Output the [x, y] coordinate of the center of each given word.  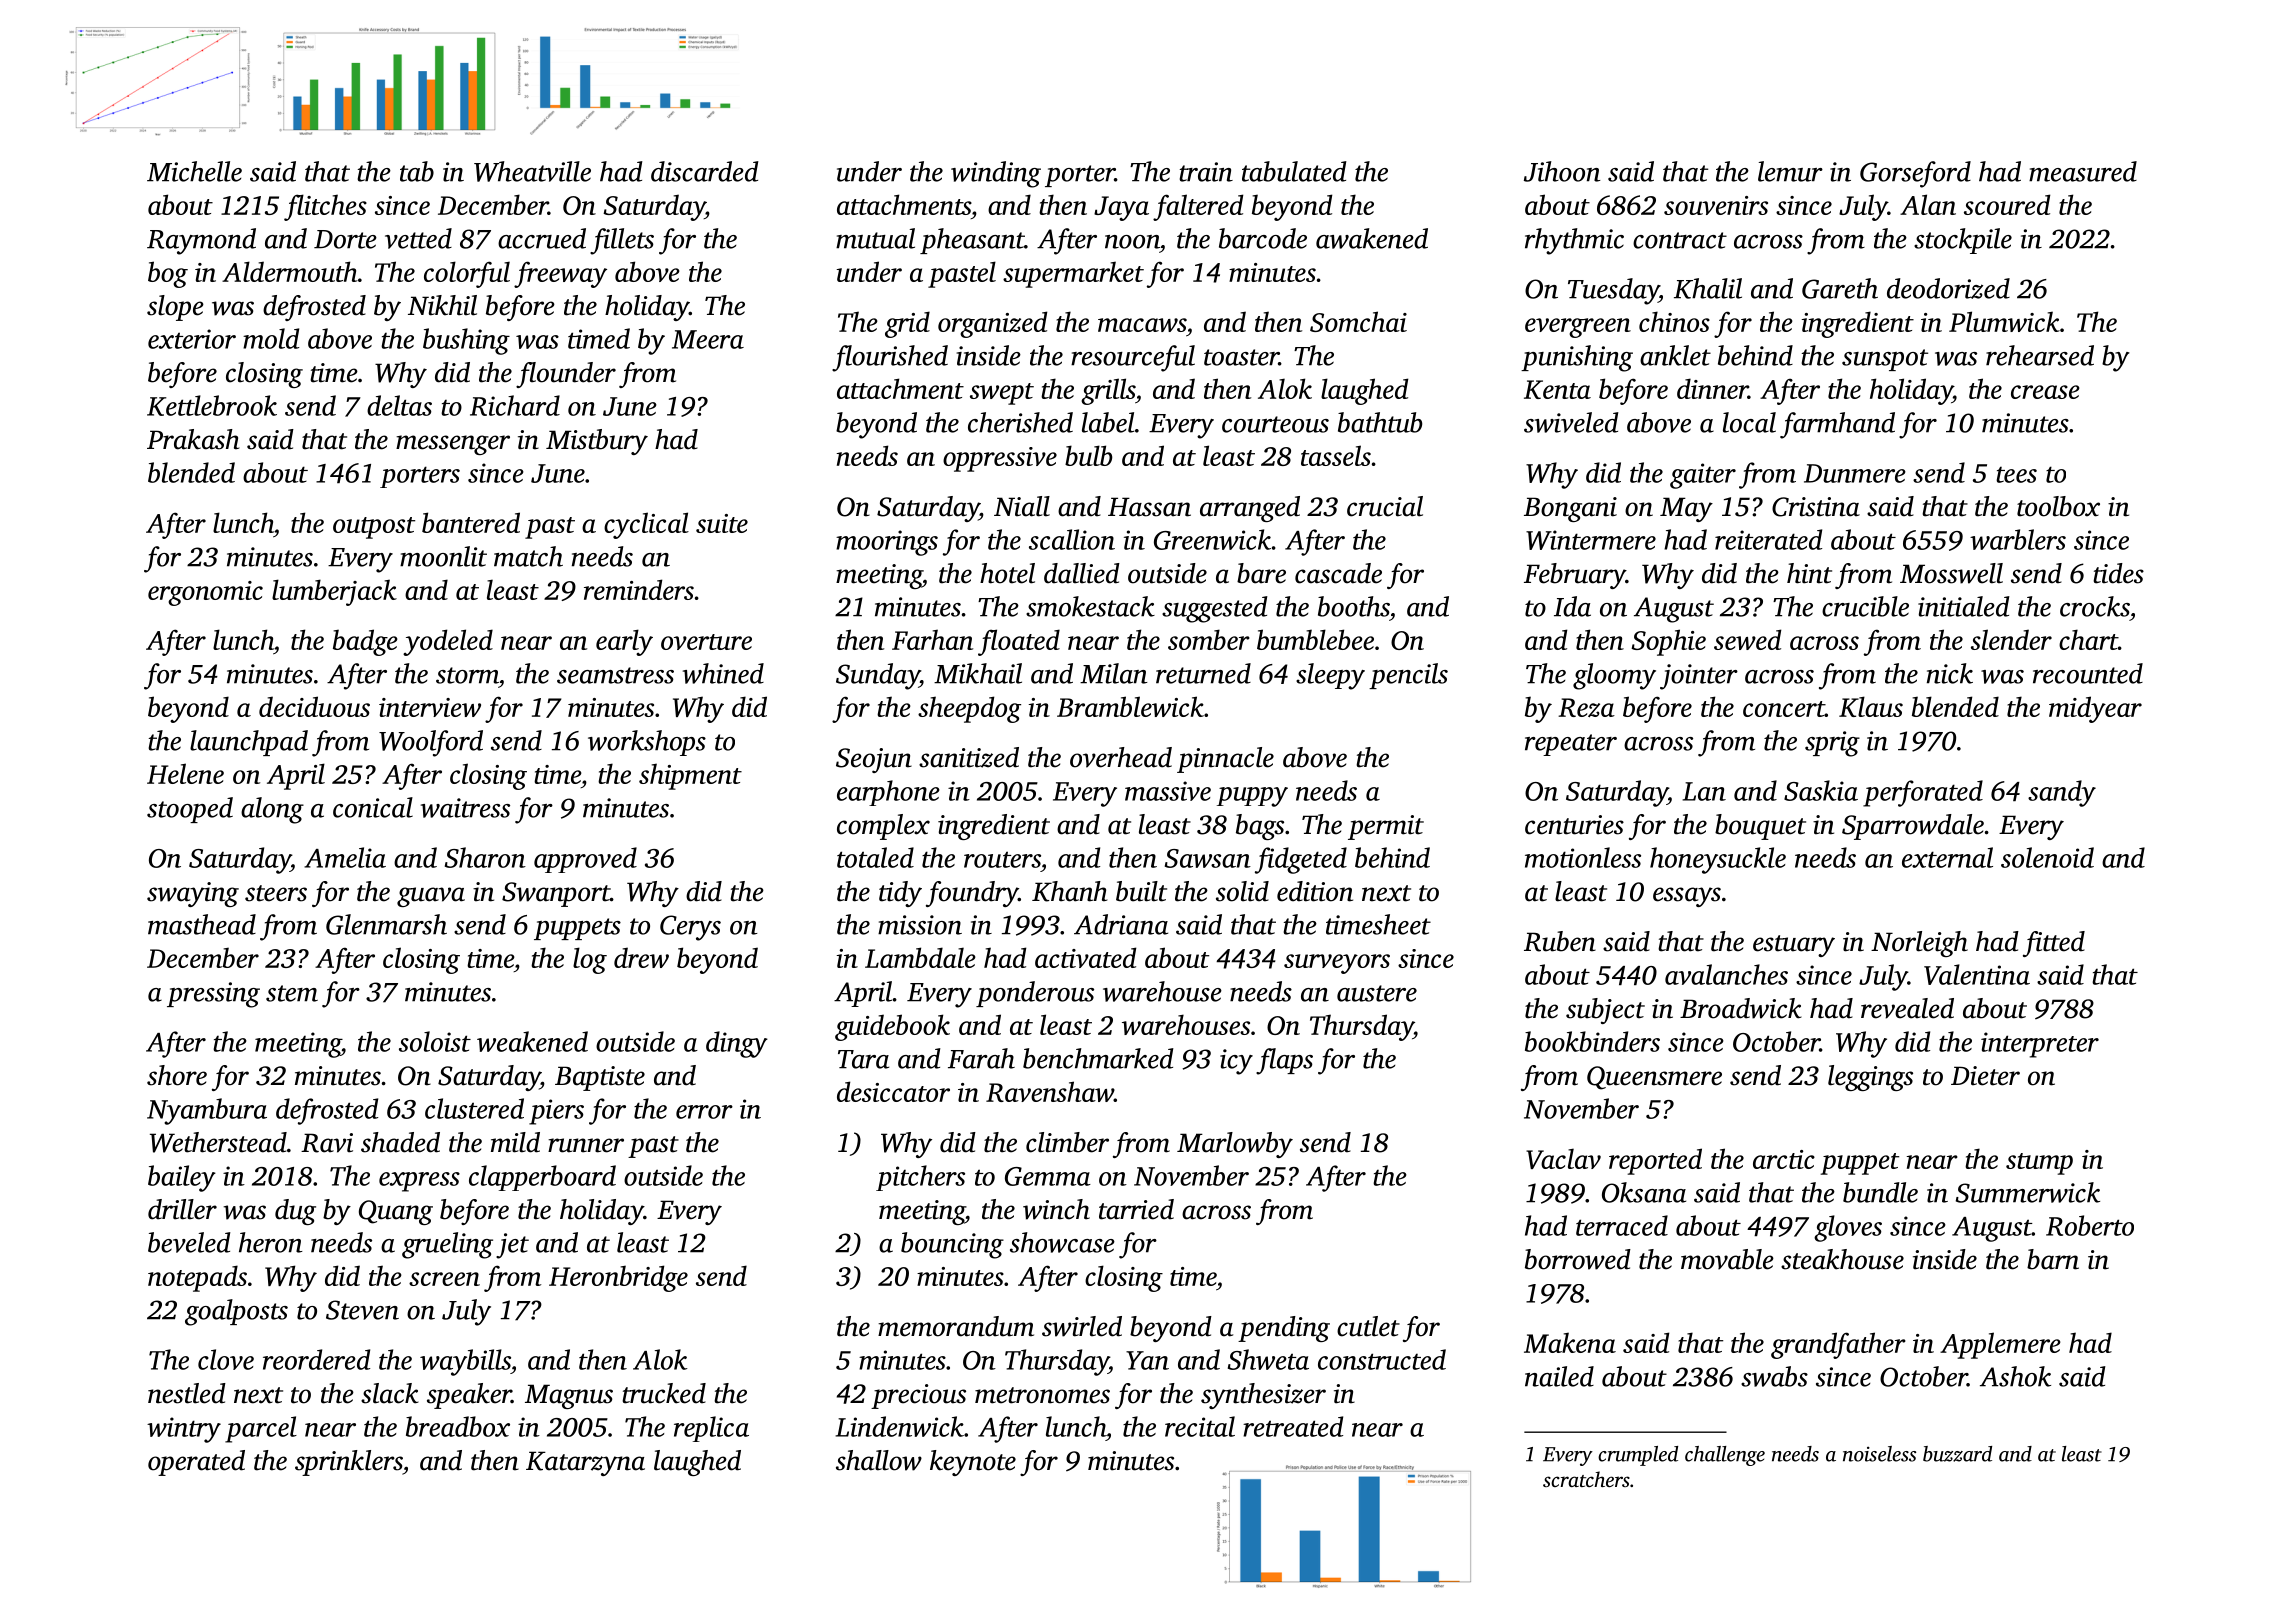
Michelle [194, 171]
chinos [1674, 321]
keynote [973, 1463]
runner [586, 1145]
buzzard [1957, 1454]
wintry [184, 1430]
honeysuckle [1718, 860]
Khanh [1069, 891]
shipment [690, 776]
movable [1727, 1259]
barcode [1263, 238]
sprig [1832, 744]
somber [1209, 639]
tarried [1136, 1209]
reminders [639, 589]
